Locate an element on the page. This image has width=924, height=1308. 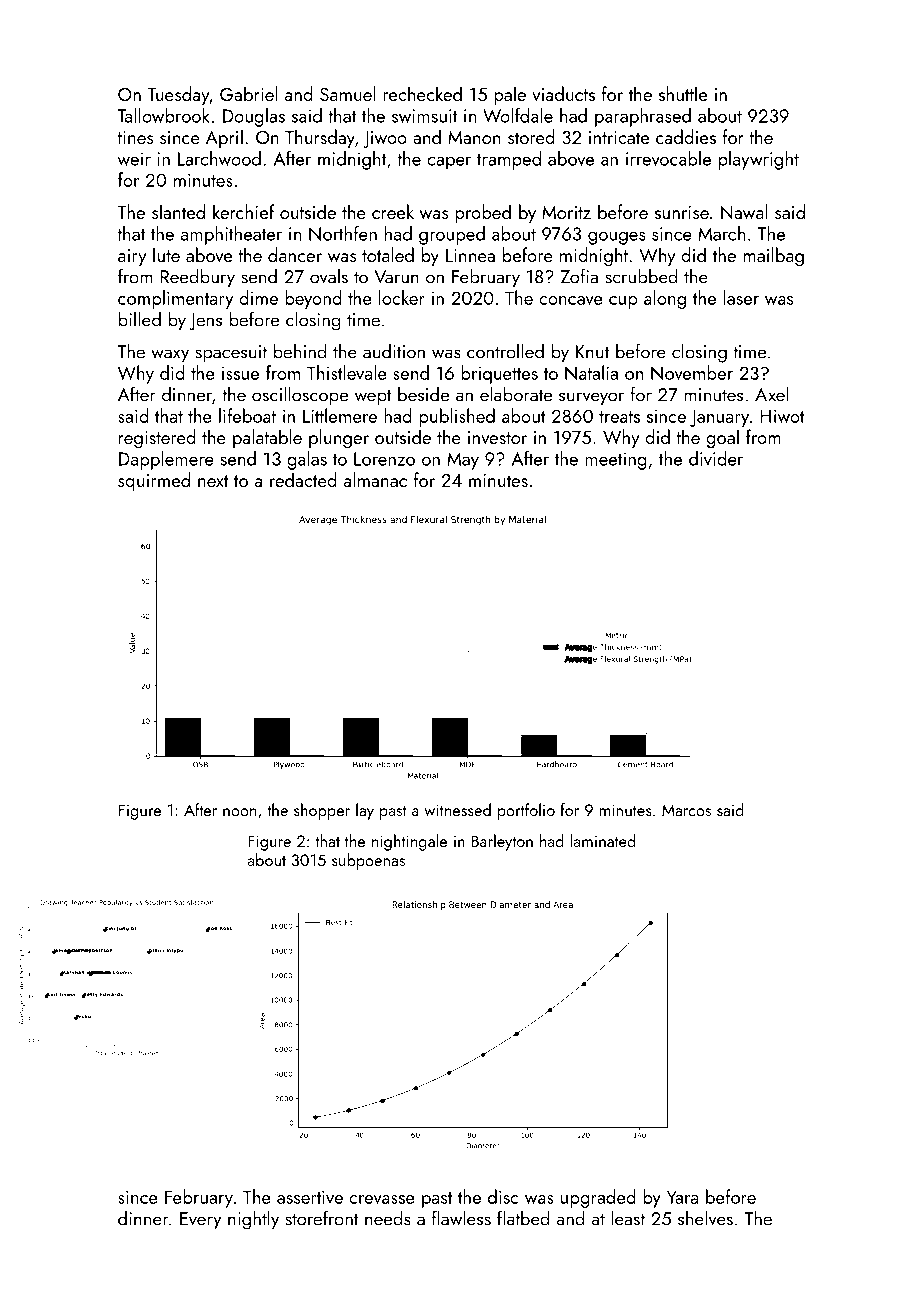
Every is located at coordinates (200, 1221).
